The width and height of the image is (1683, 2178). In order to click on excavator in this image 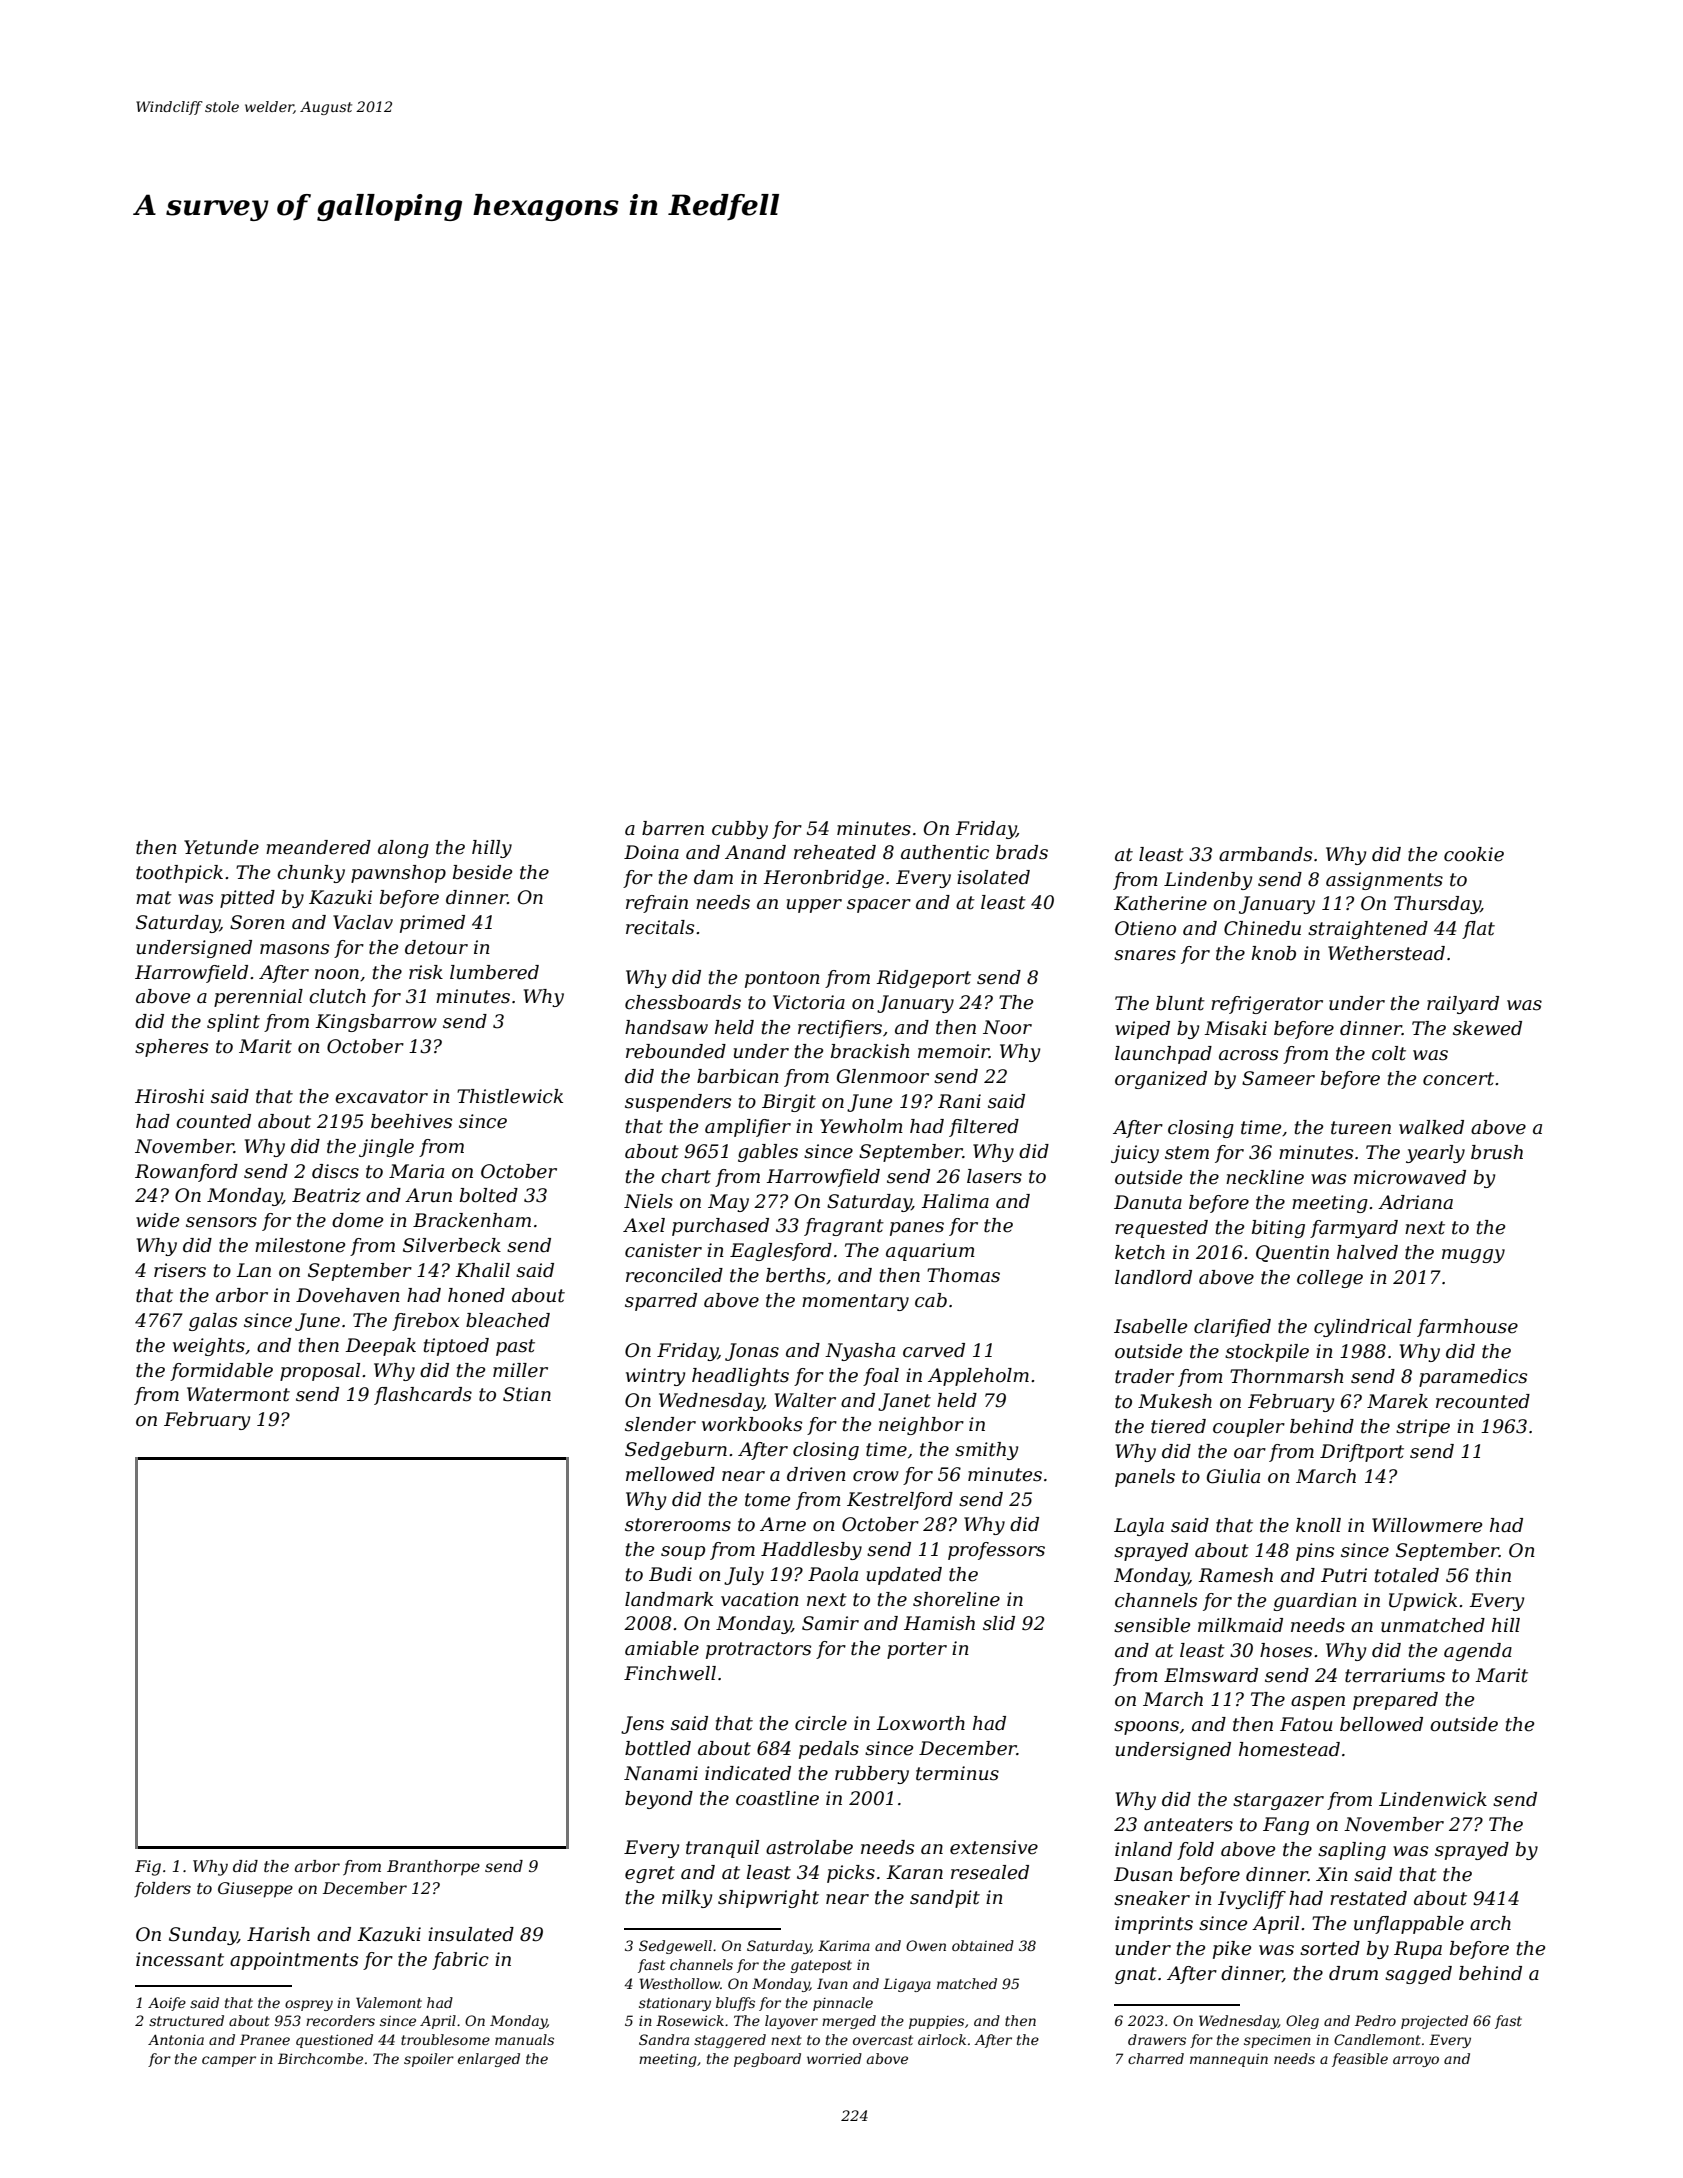, I will do `click(381, 1097)`.
